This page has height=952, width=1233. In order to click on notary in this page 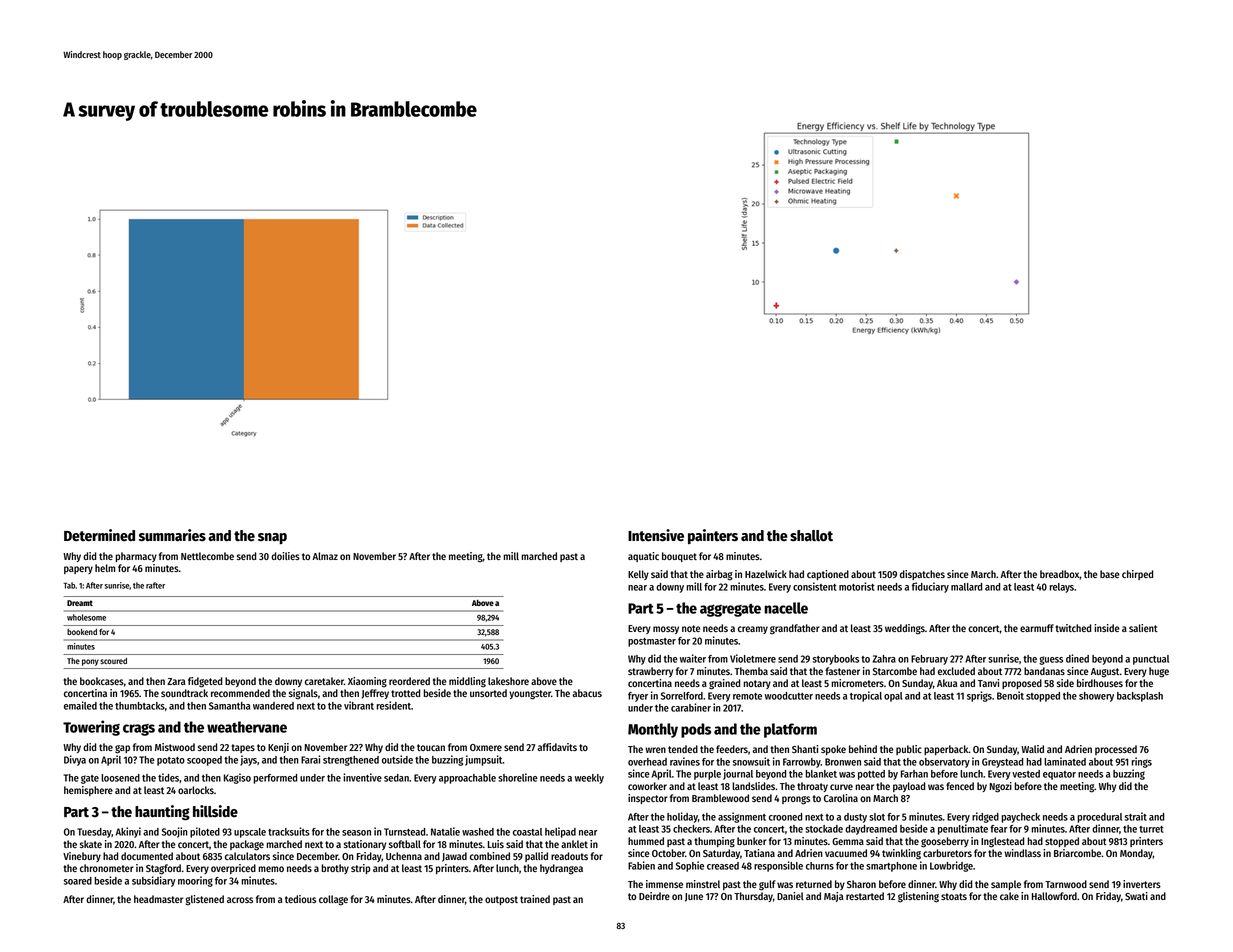, I will do `click(757, 684)`.
